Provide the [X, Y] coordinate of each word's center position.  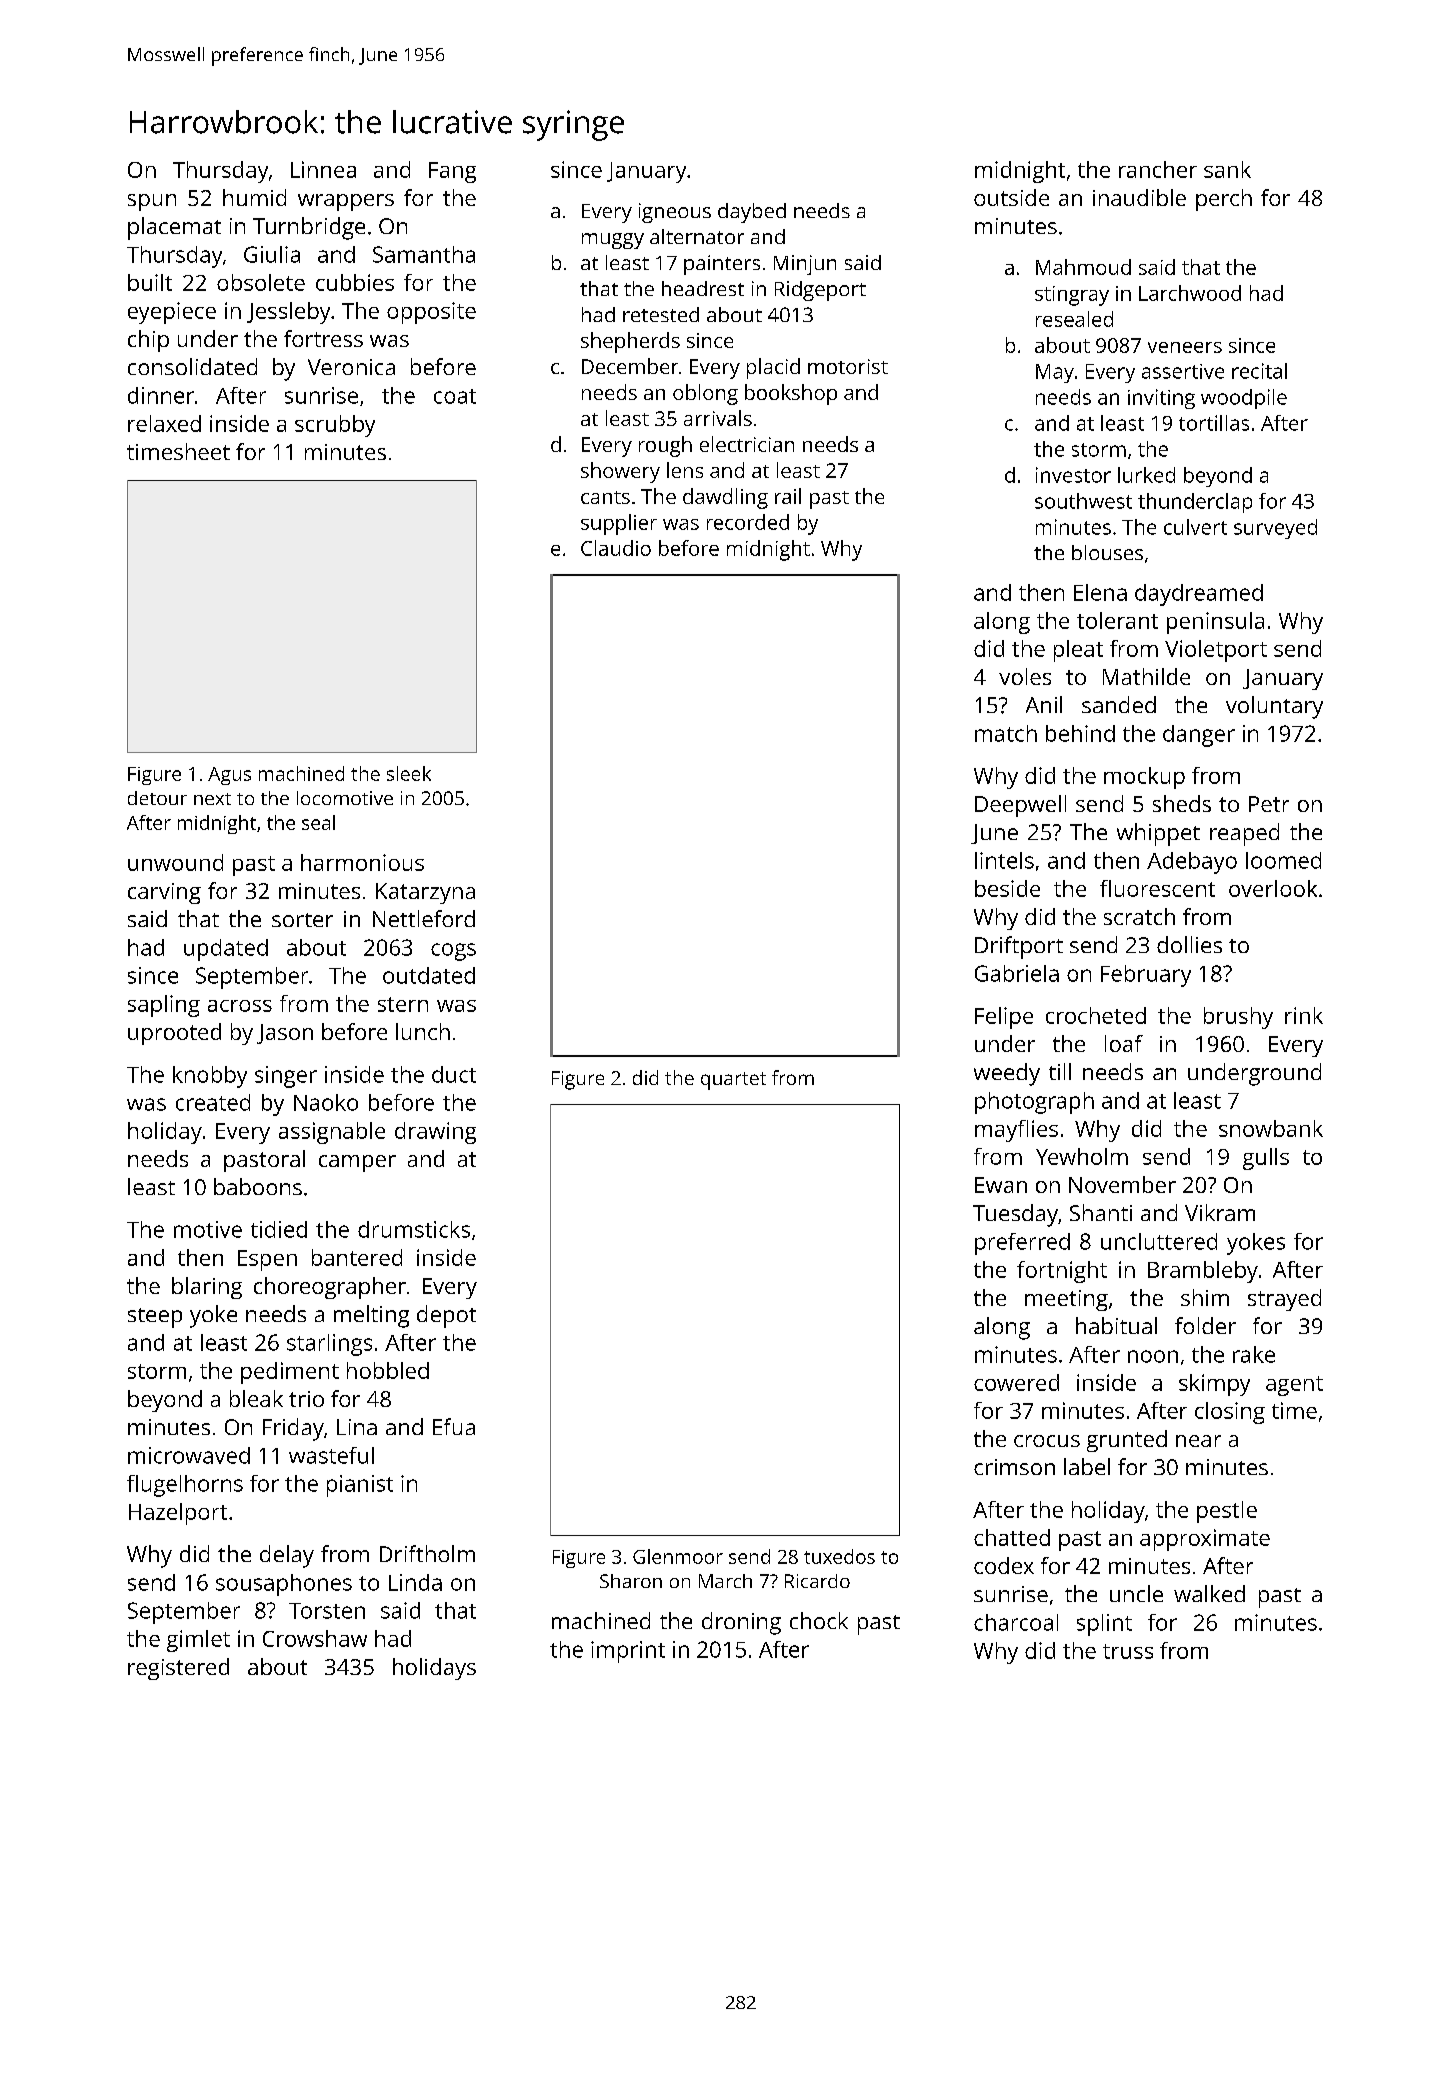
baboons [258, 1186]
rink [1304, 1015]
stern [403, 1004]
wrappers [346, 202]
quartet [733, 1081]
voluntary [1274, 707]
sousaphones [284, 1585]
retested [661, 314]
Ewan [1001, 1185]
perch [1224, 200]
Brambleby [1203, 1272]
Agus [229, 776]
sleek [409, 773]
